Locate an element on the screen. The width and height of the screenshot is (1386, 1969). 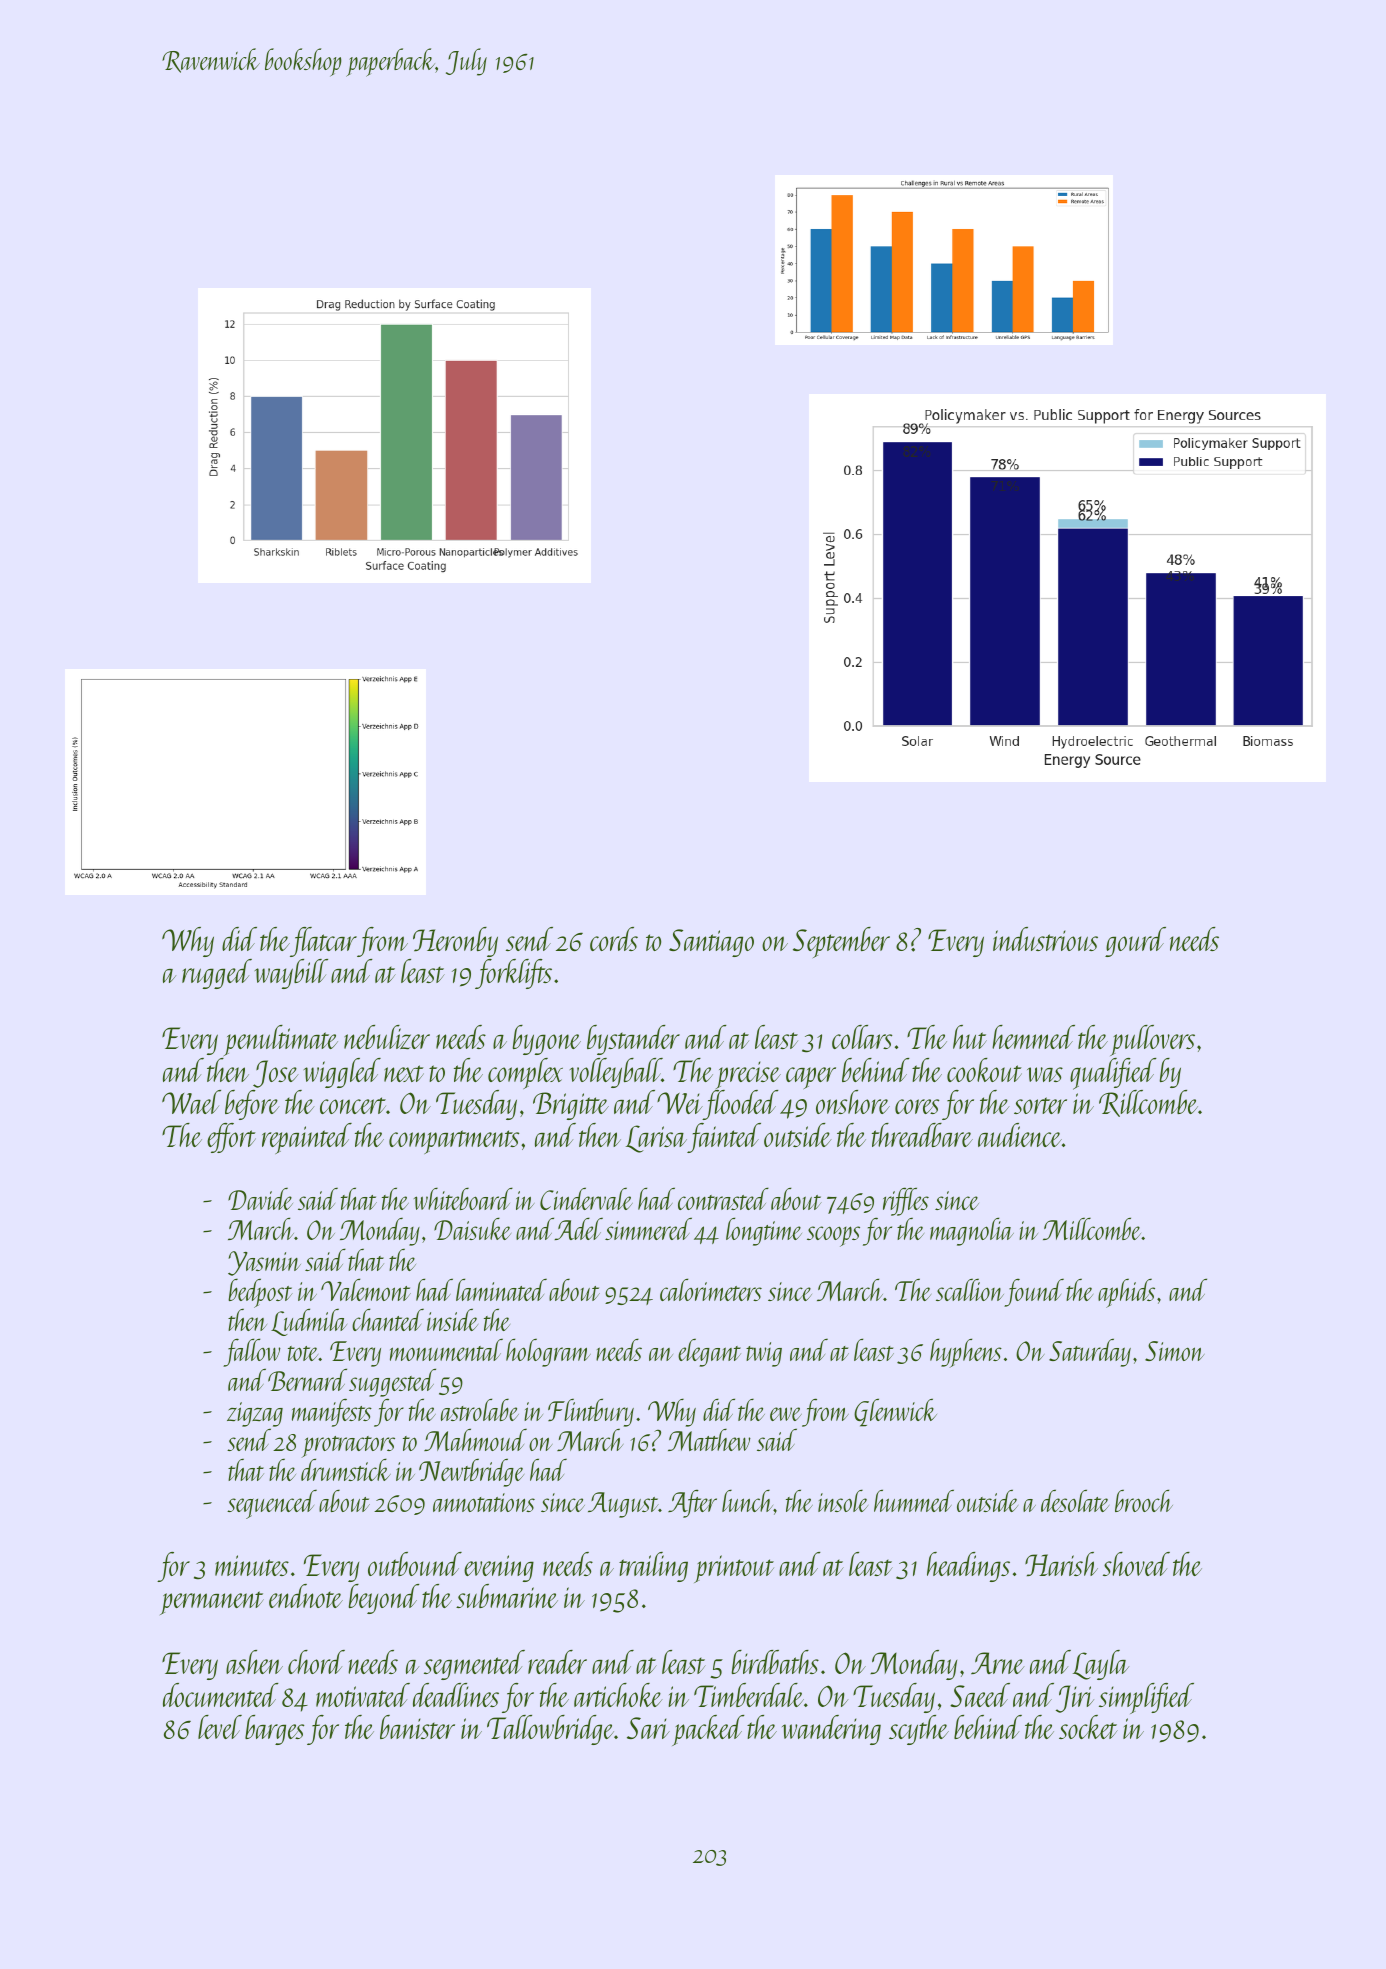
penultimate is located at coordinates (281, 1040).
